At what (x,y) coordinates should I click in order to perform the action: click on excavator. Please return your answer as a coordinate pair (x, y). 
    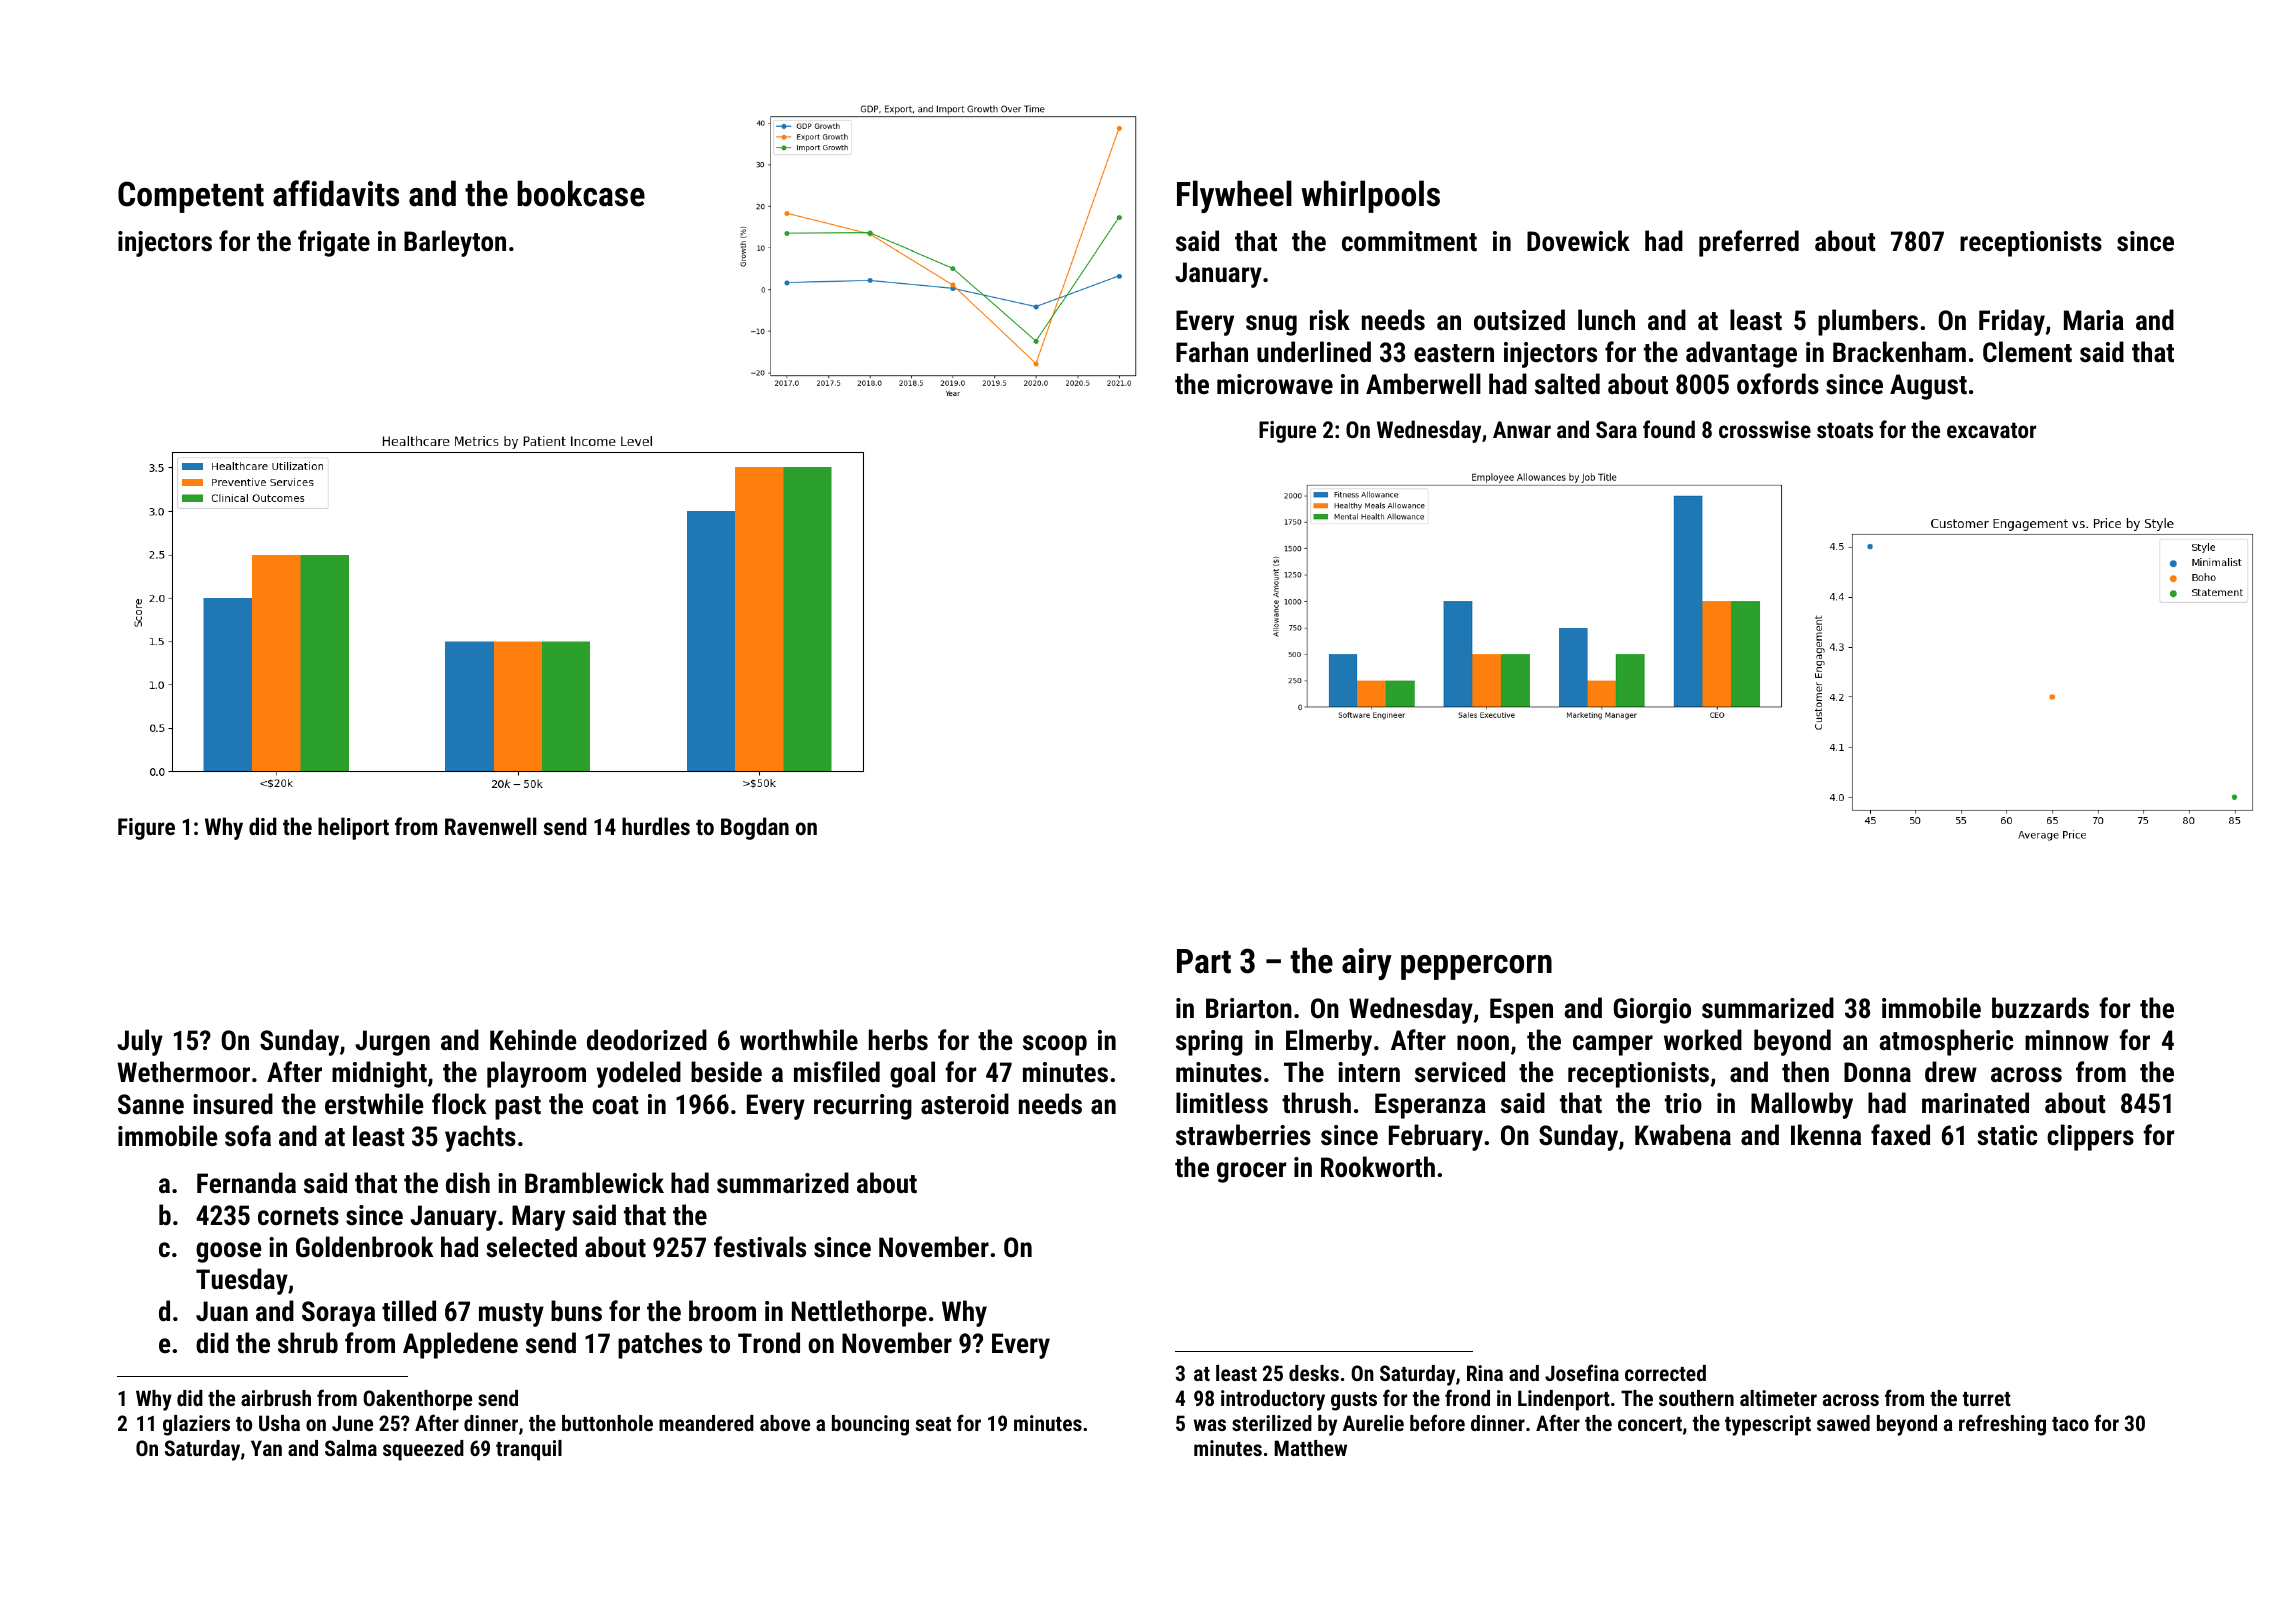
    Looking at the image, I should click on (1991, 430).
